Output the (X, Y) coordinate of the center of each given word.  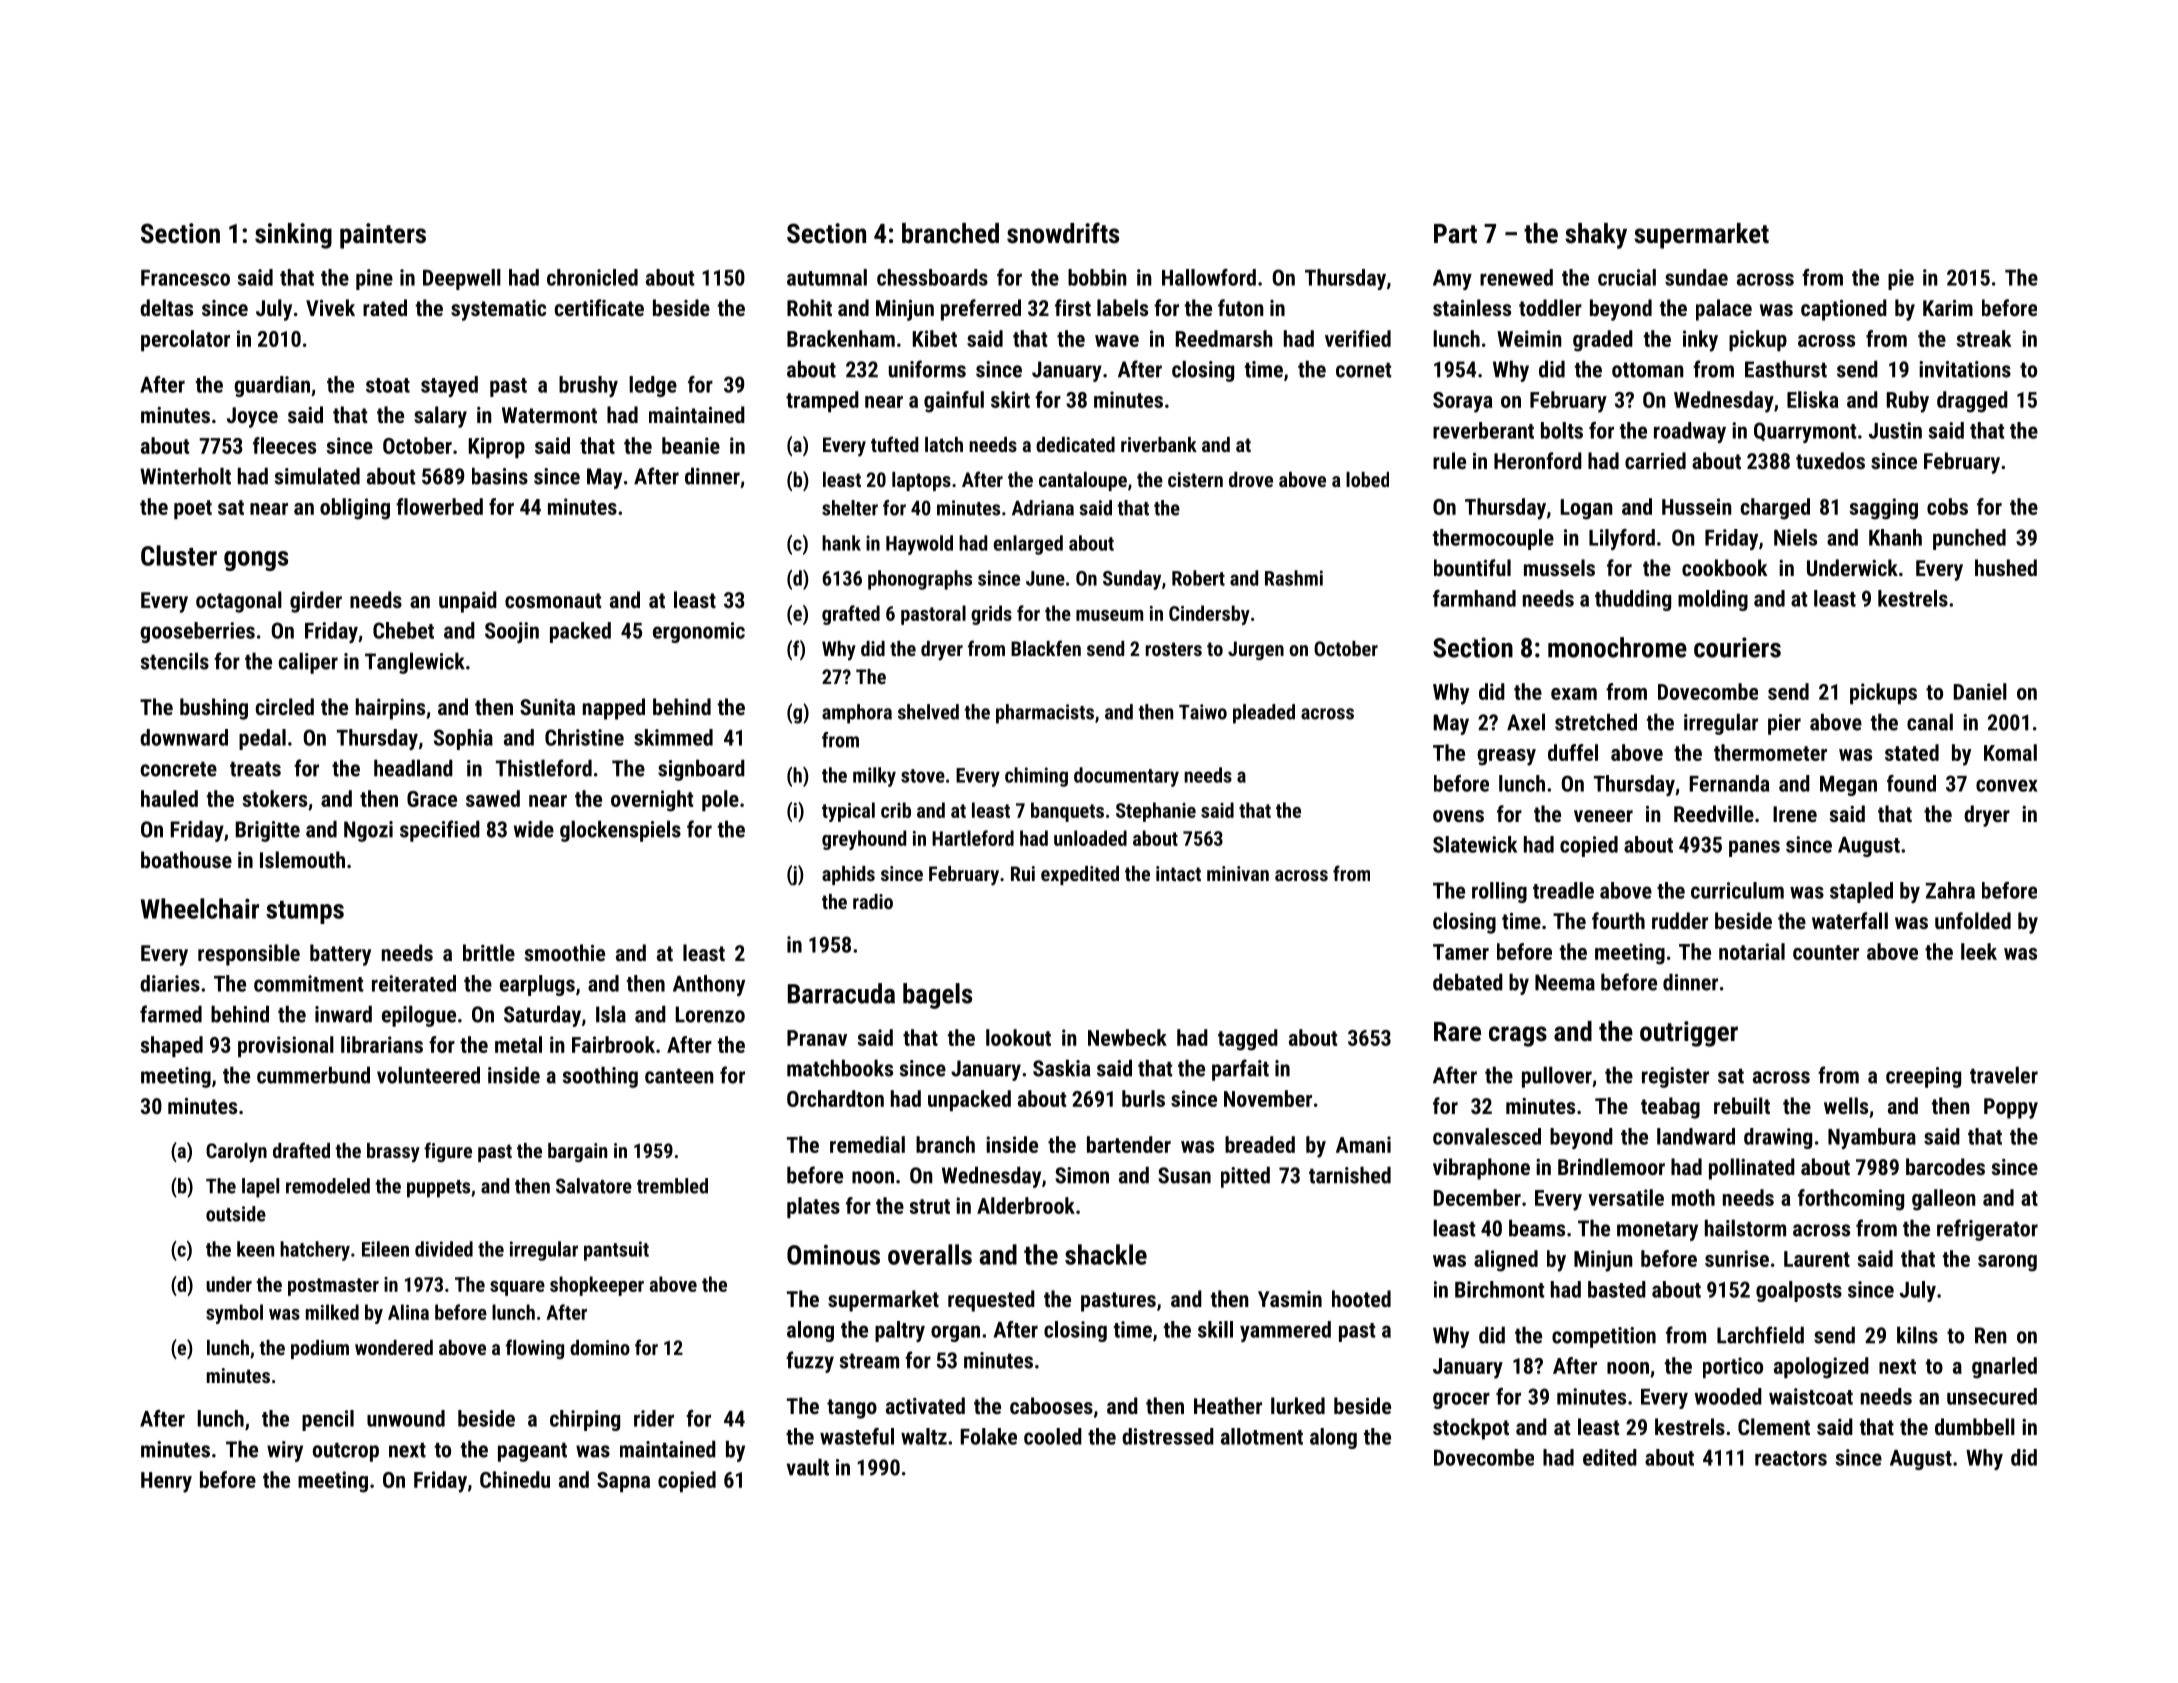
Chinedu (515, 1479)
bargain (577, 1152)
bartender (1129, 1144)
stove (923, 776)
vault (808, 1467)
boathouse (186, 859)
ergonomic (699, 632)
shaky (1596, 236)
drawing (1778, 1138)
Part (1455, 233)
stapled (1861, 892)
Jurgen (1256, 650)
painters (383, 236)
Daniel (1980, 691)
